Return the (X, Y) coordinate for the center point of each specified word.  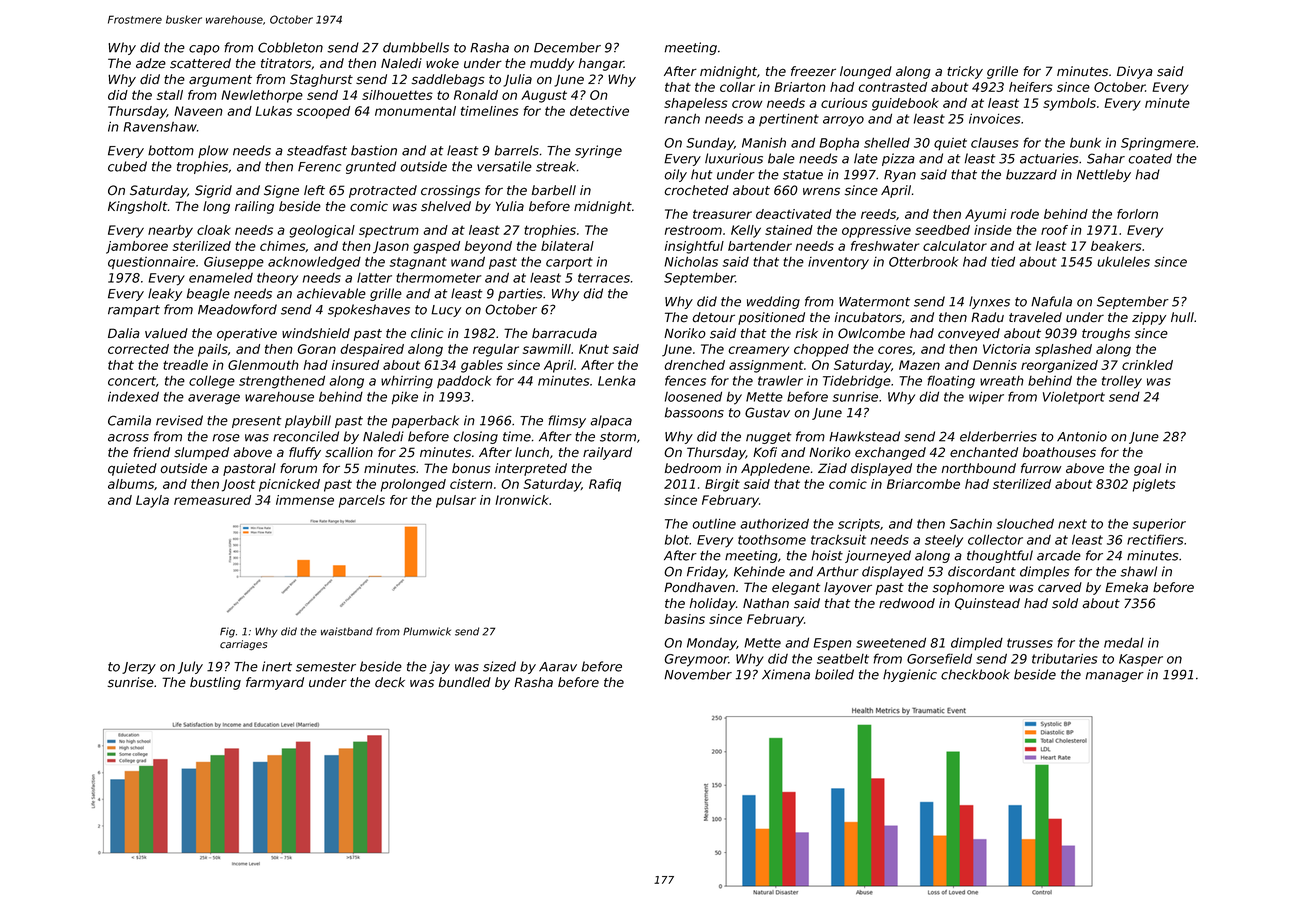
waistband (347, 631)
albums (131, 484)
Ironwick (522, 500)
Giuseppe (234, 263)
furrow (1041, 468)
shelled (887, 142)
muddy (552, 64)
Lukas (273, 111)
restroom (693, 230)
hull (1182, 317)
